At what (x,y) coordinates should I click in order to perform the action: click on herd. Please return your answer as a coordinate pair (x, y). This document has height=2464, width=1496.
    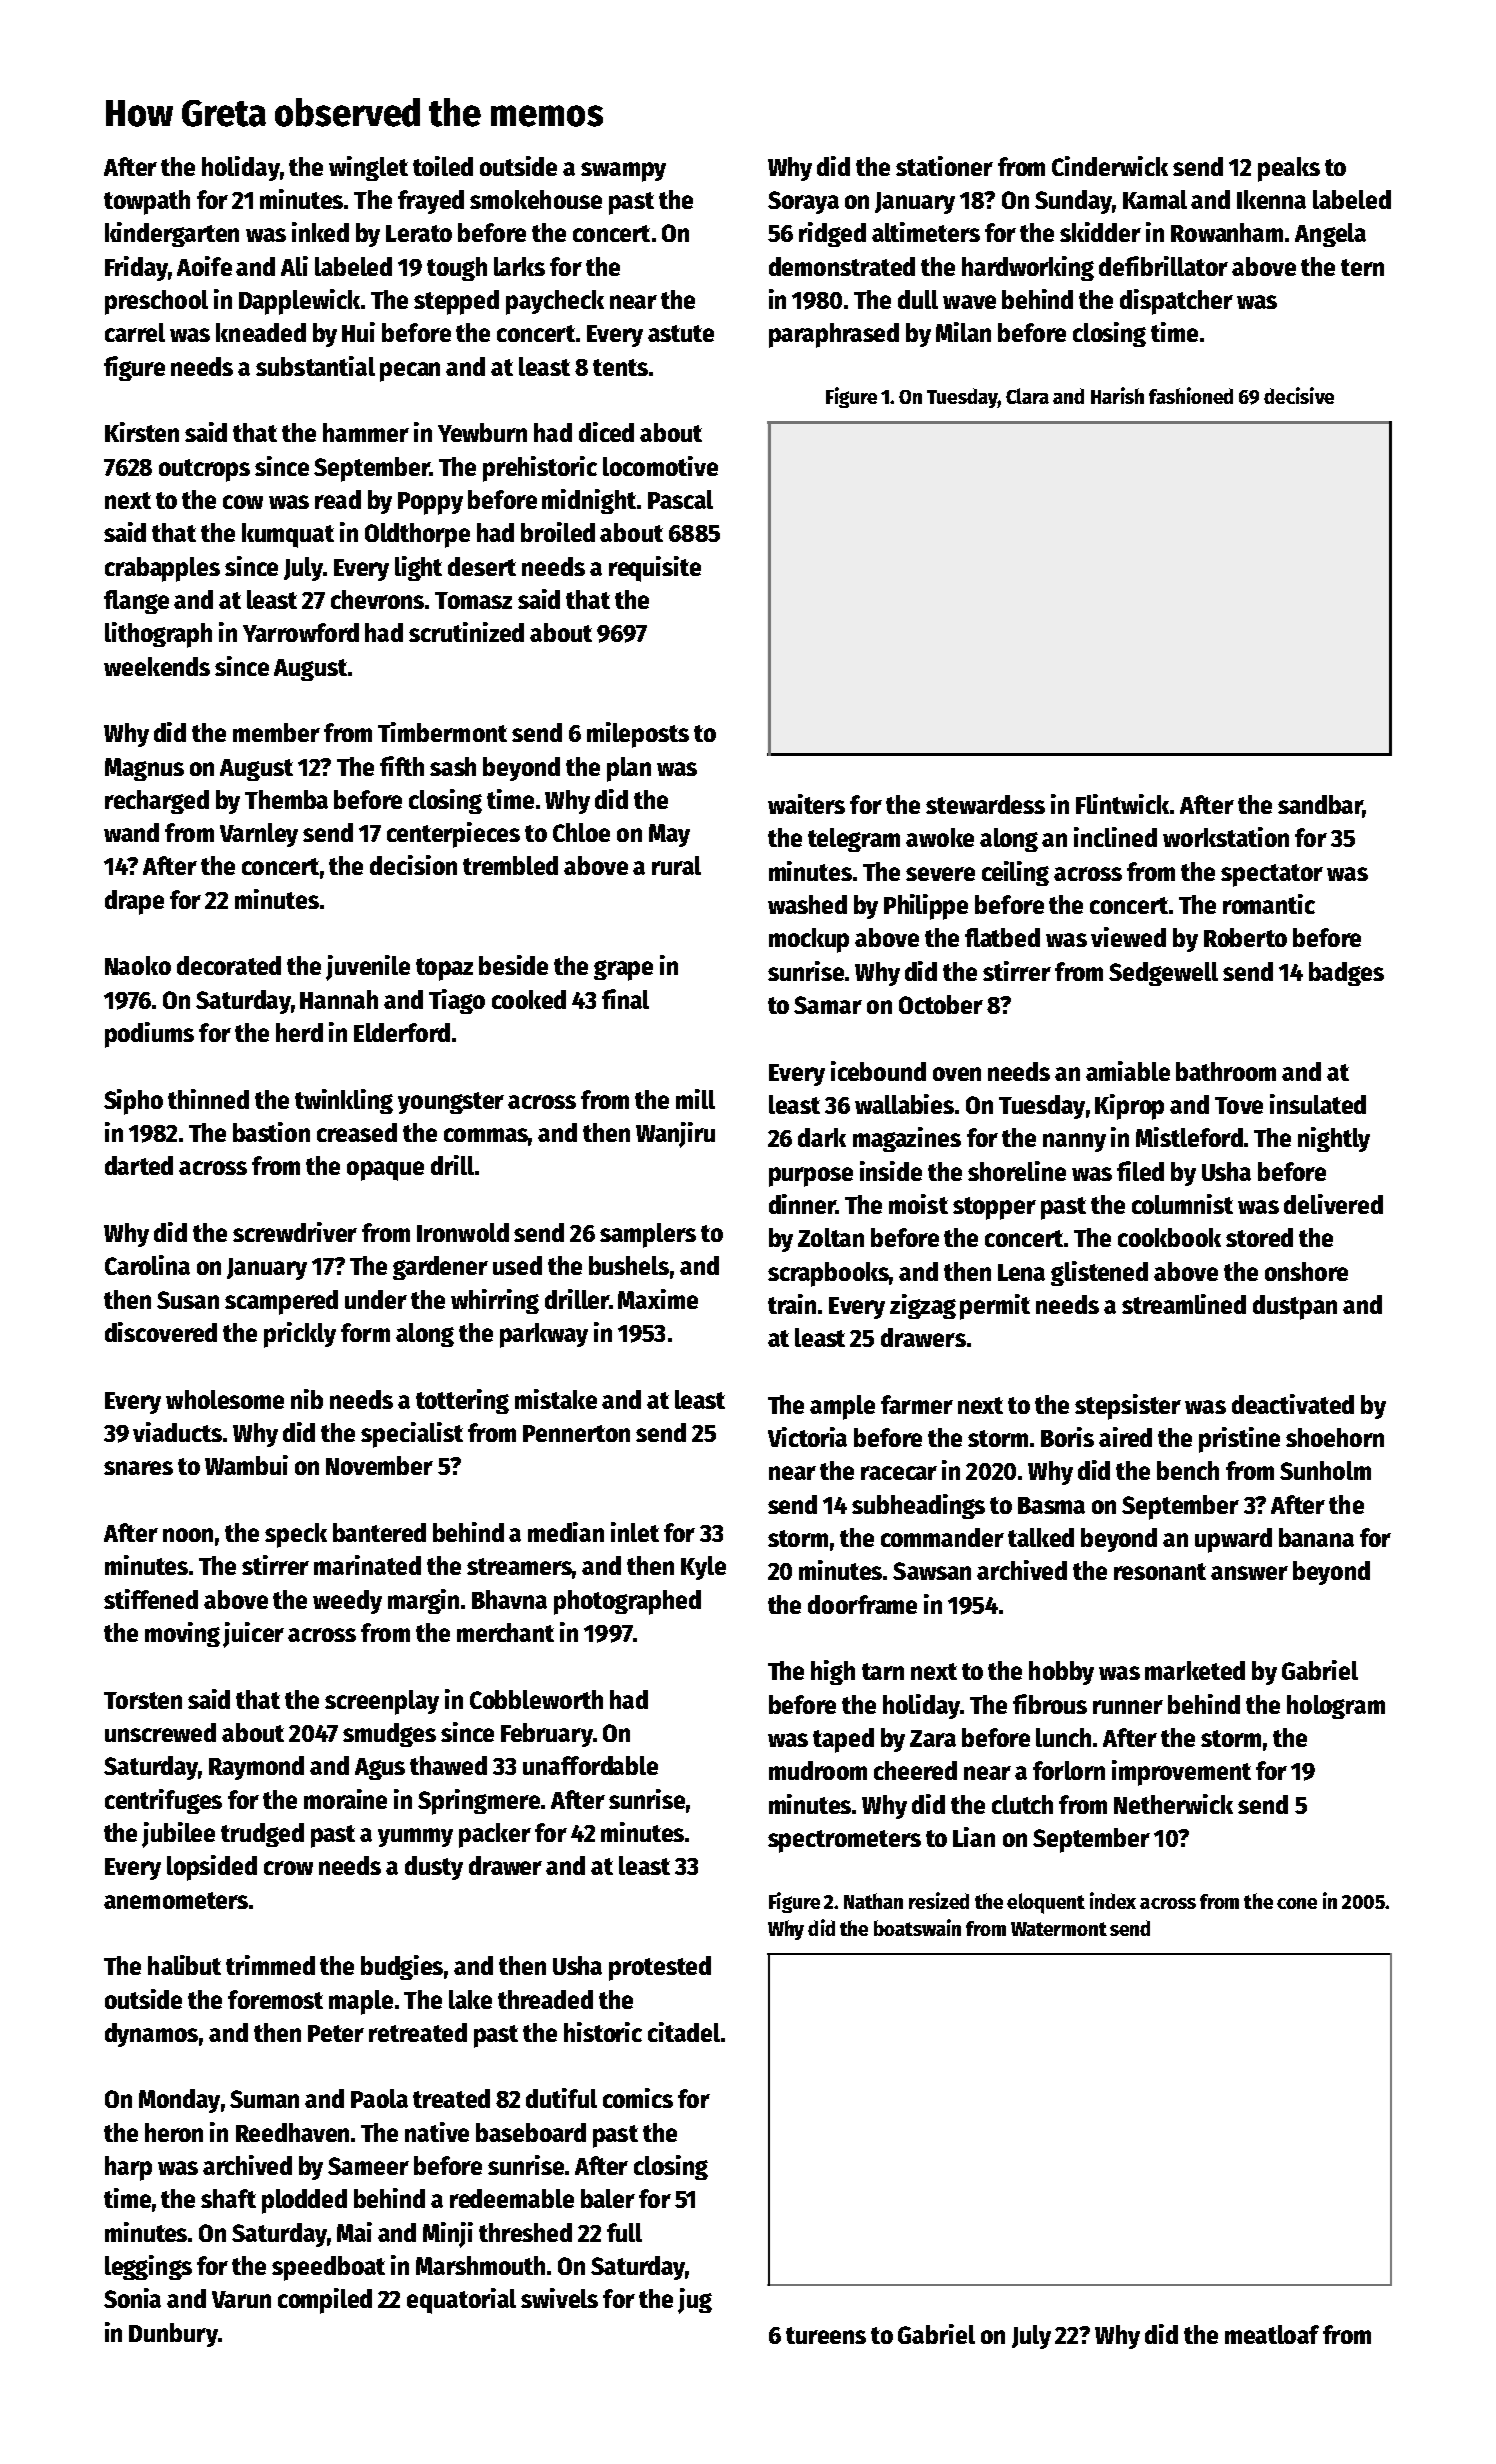
    Looking at the image, I should click on (299, 1032).
